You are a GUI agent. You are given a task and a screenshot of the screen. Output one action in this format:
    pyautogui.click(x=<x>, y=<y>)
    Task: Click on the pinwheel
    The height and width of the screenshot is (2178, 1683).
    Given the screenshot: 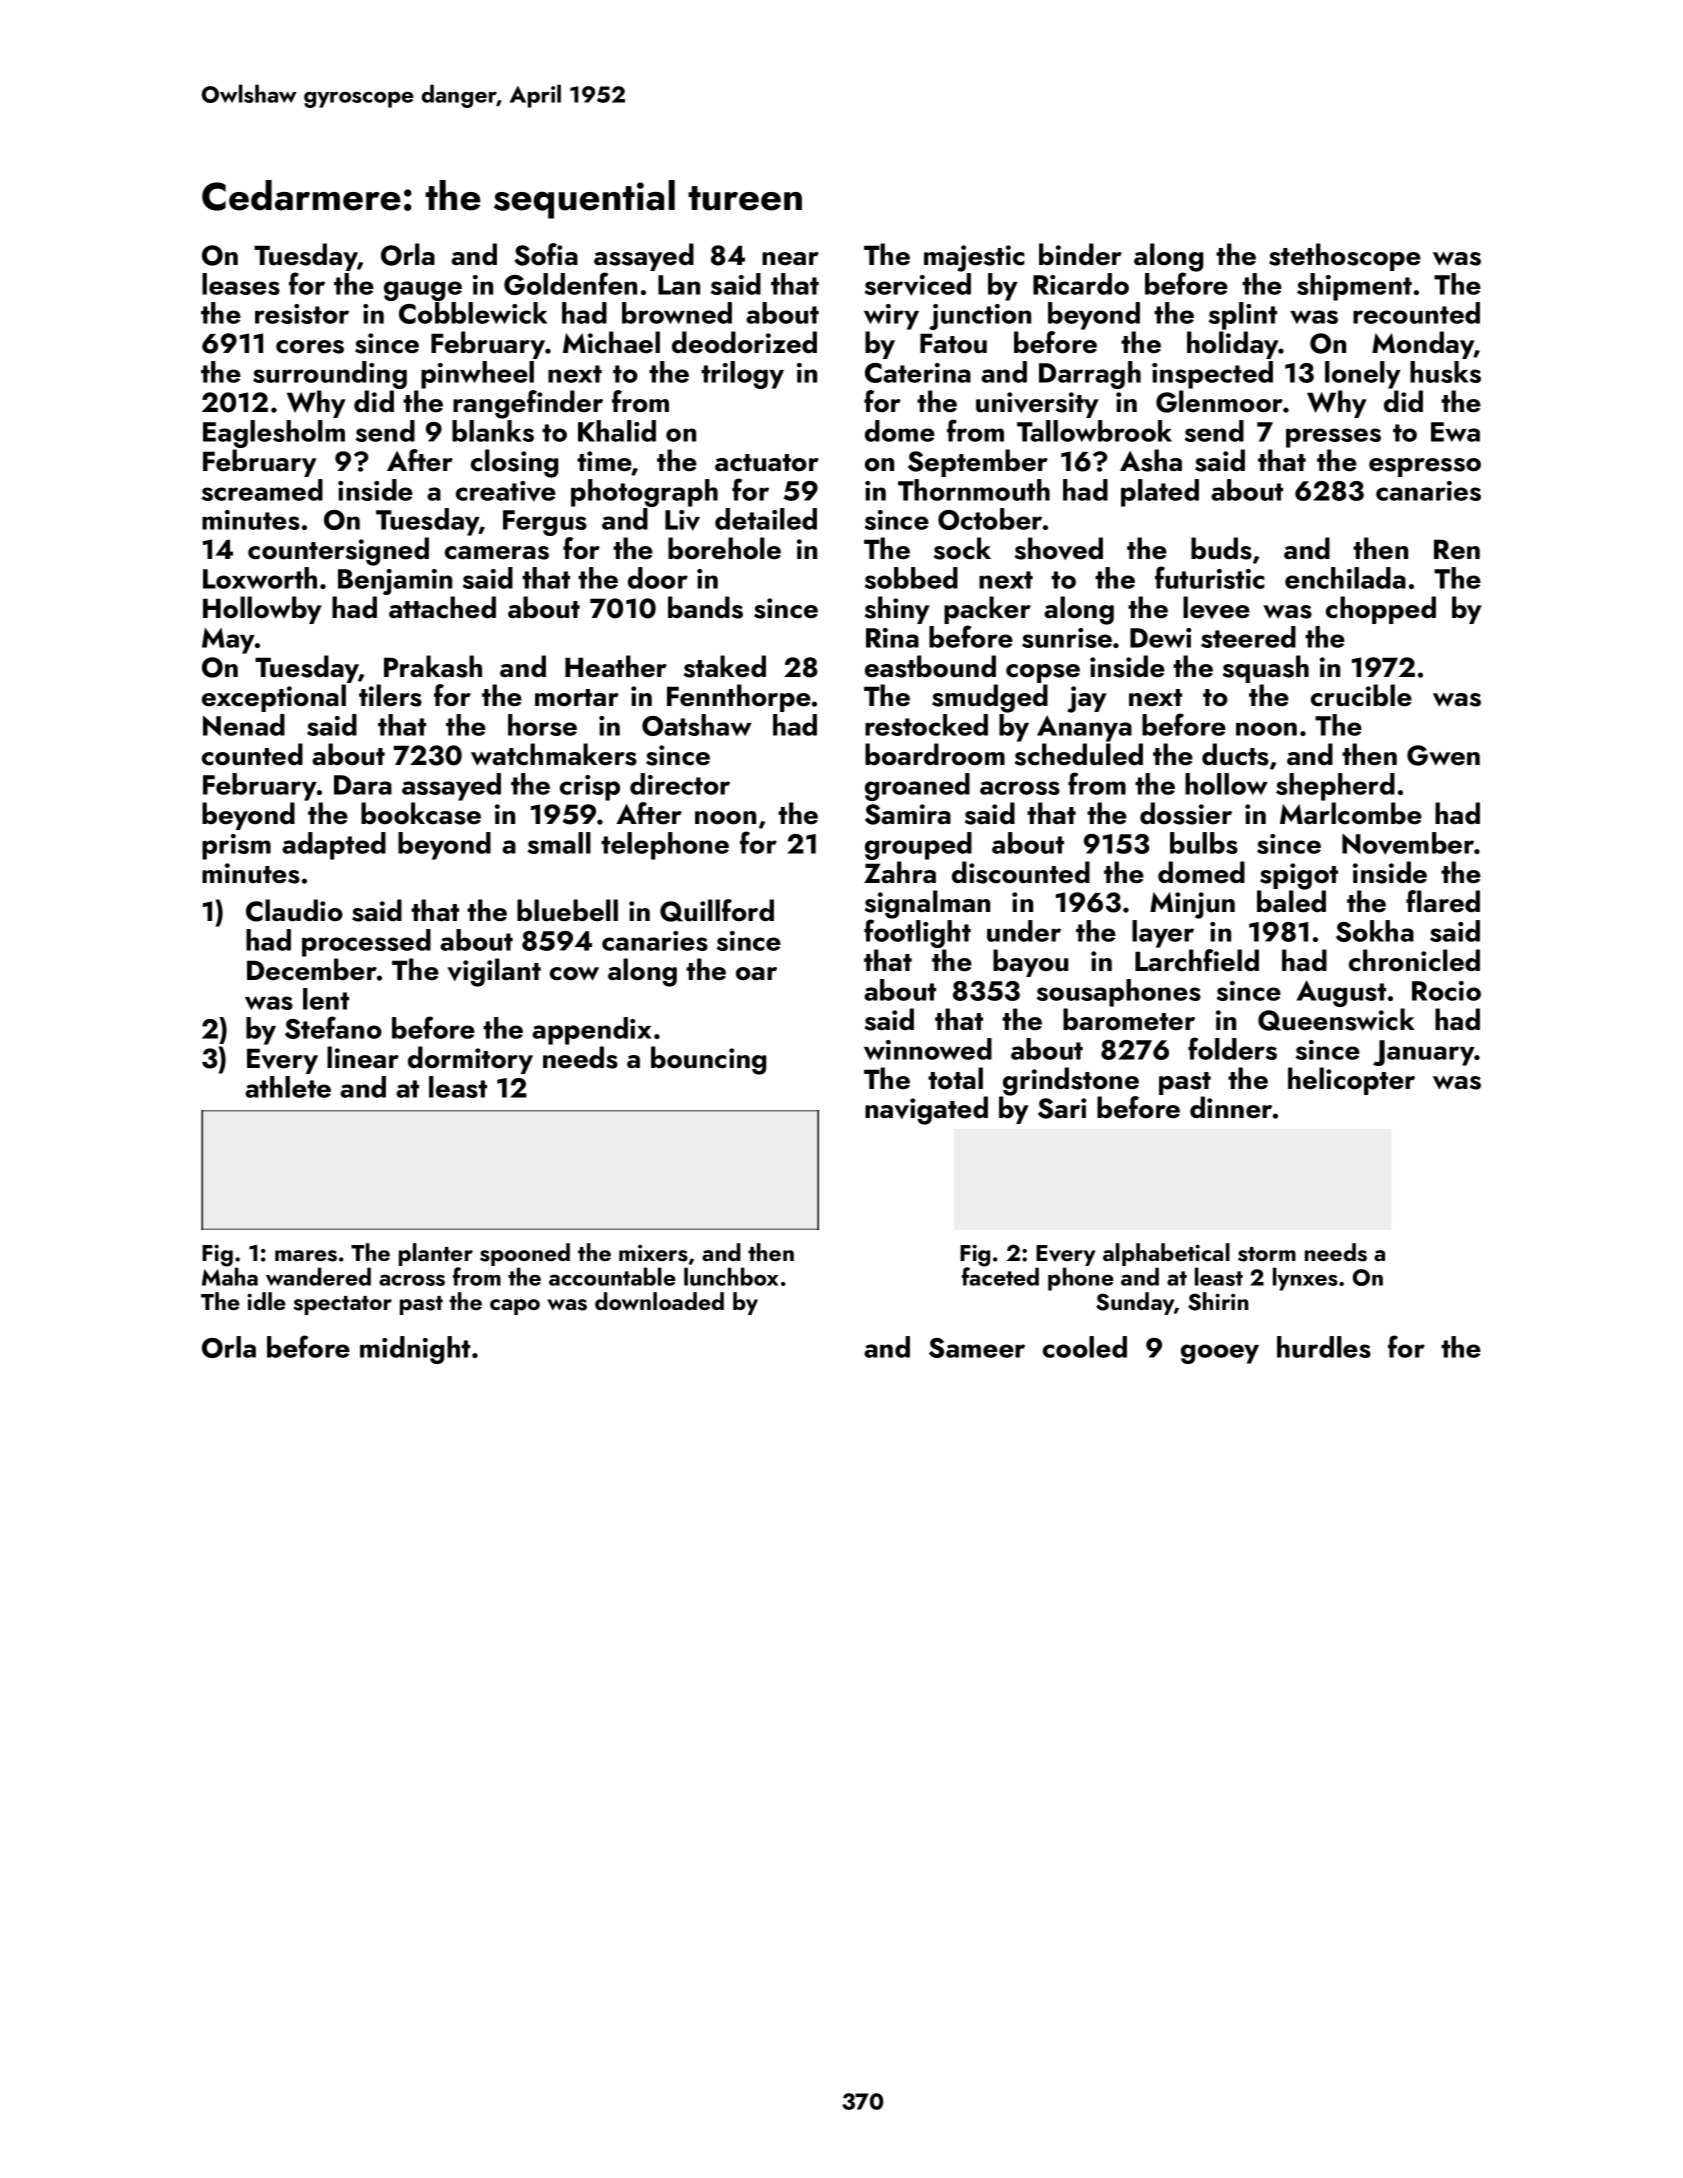 What is the action you would take?
    pyautogui.click(x=477, y=375)
